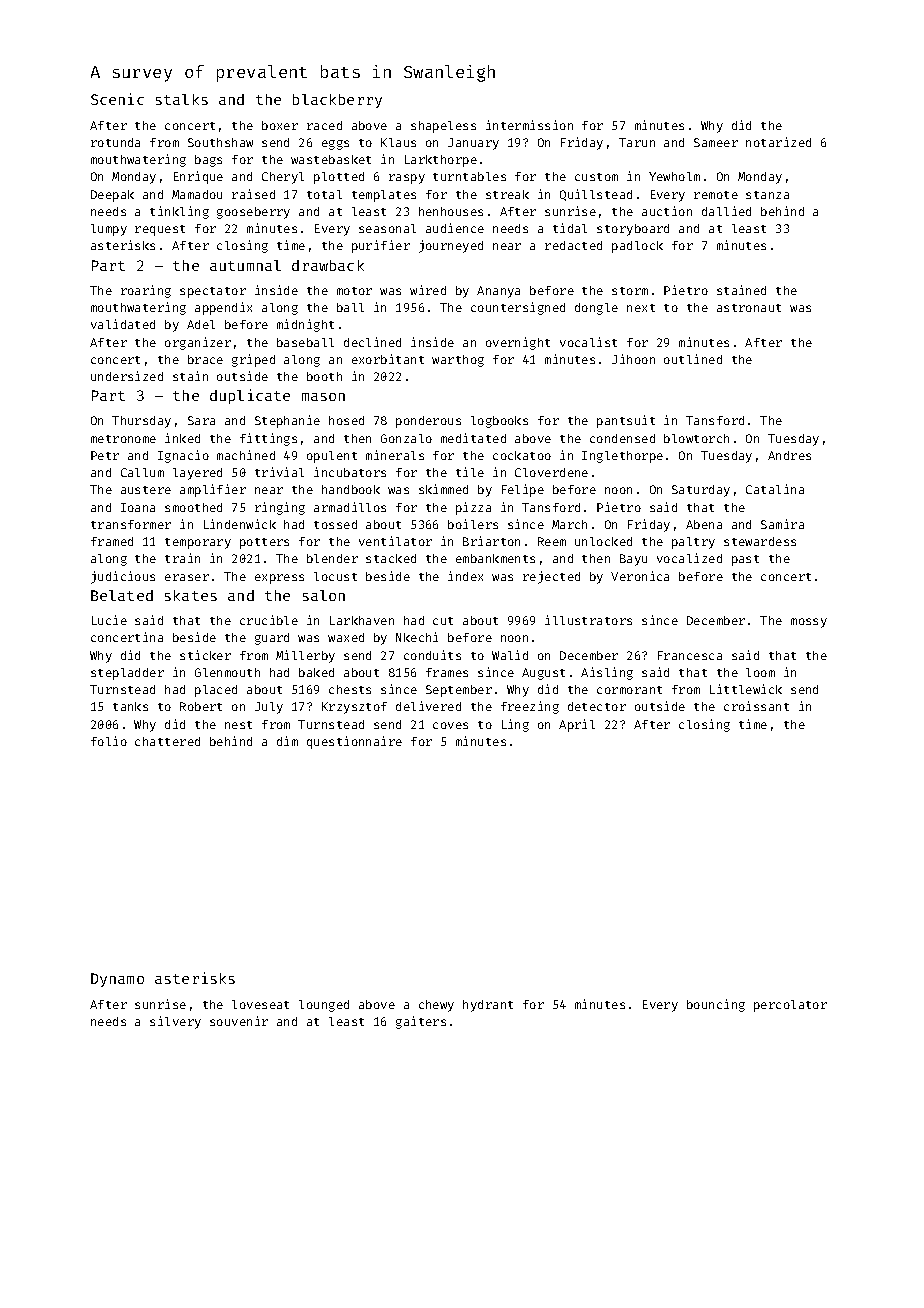 This page has width=924, height=1308. Describe the element at coordinates (603, 541) in the page. I see `unlocked` at that location.
